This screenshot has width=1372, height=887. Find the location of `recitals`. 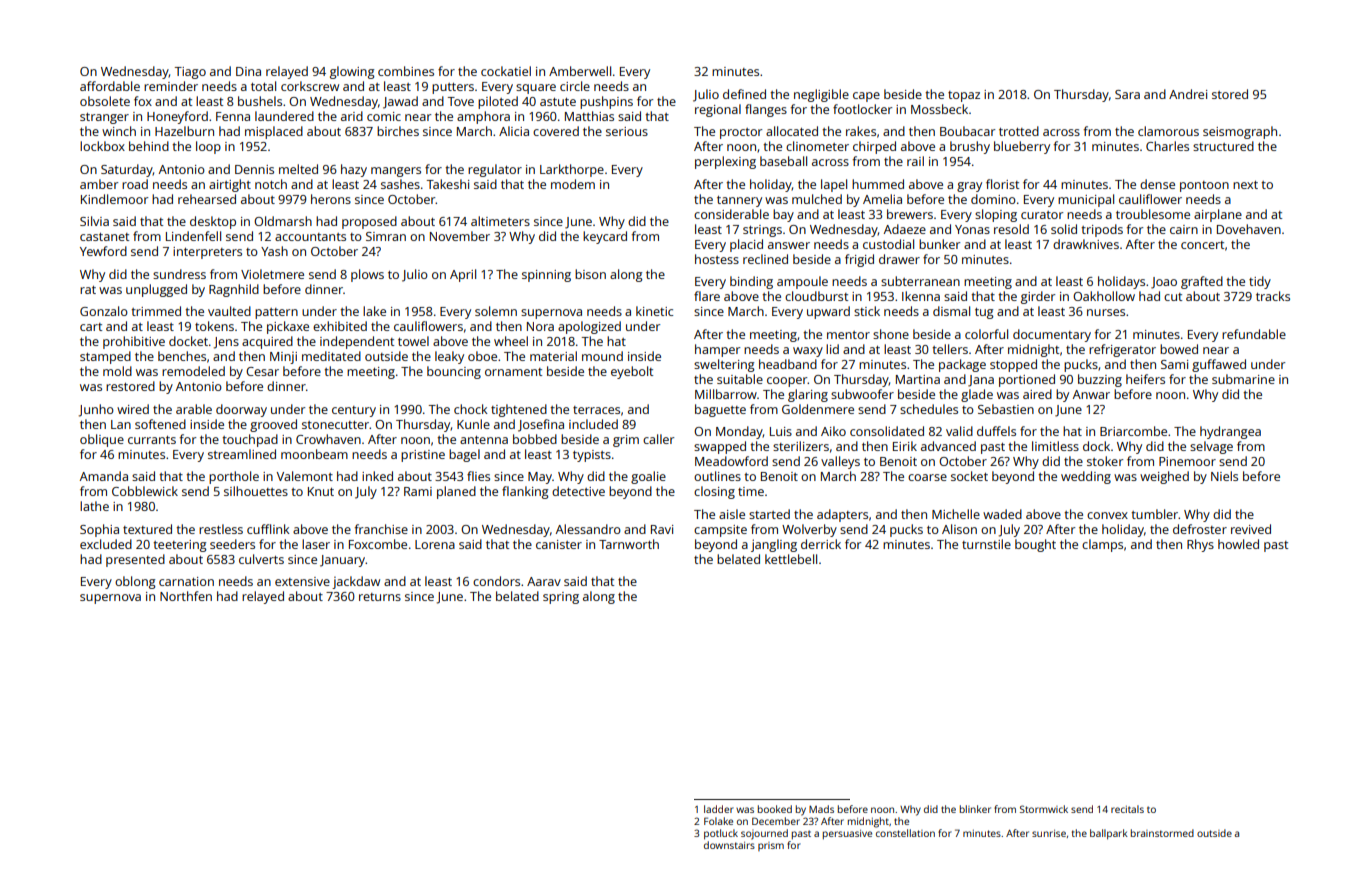

recitals is located at coordinates (1127, 809).
